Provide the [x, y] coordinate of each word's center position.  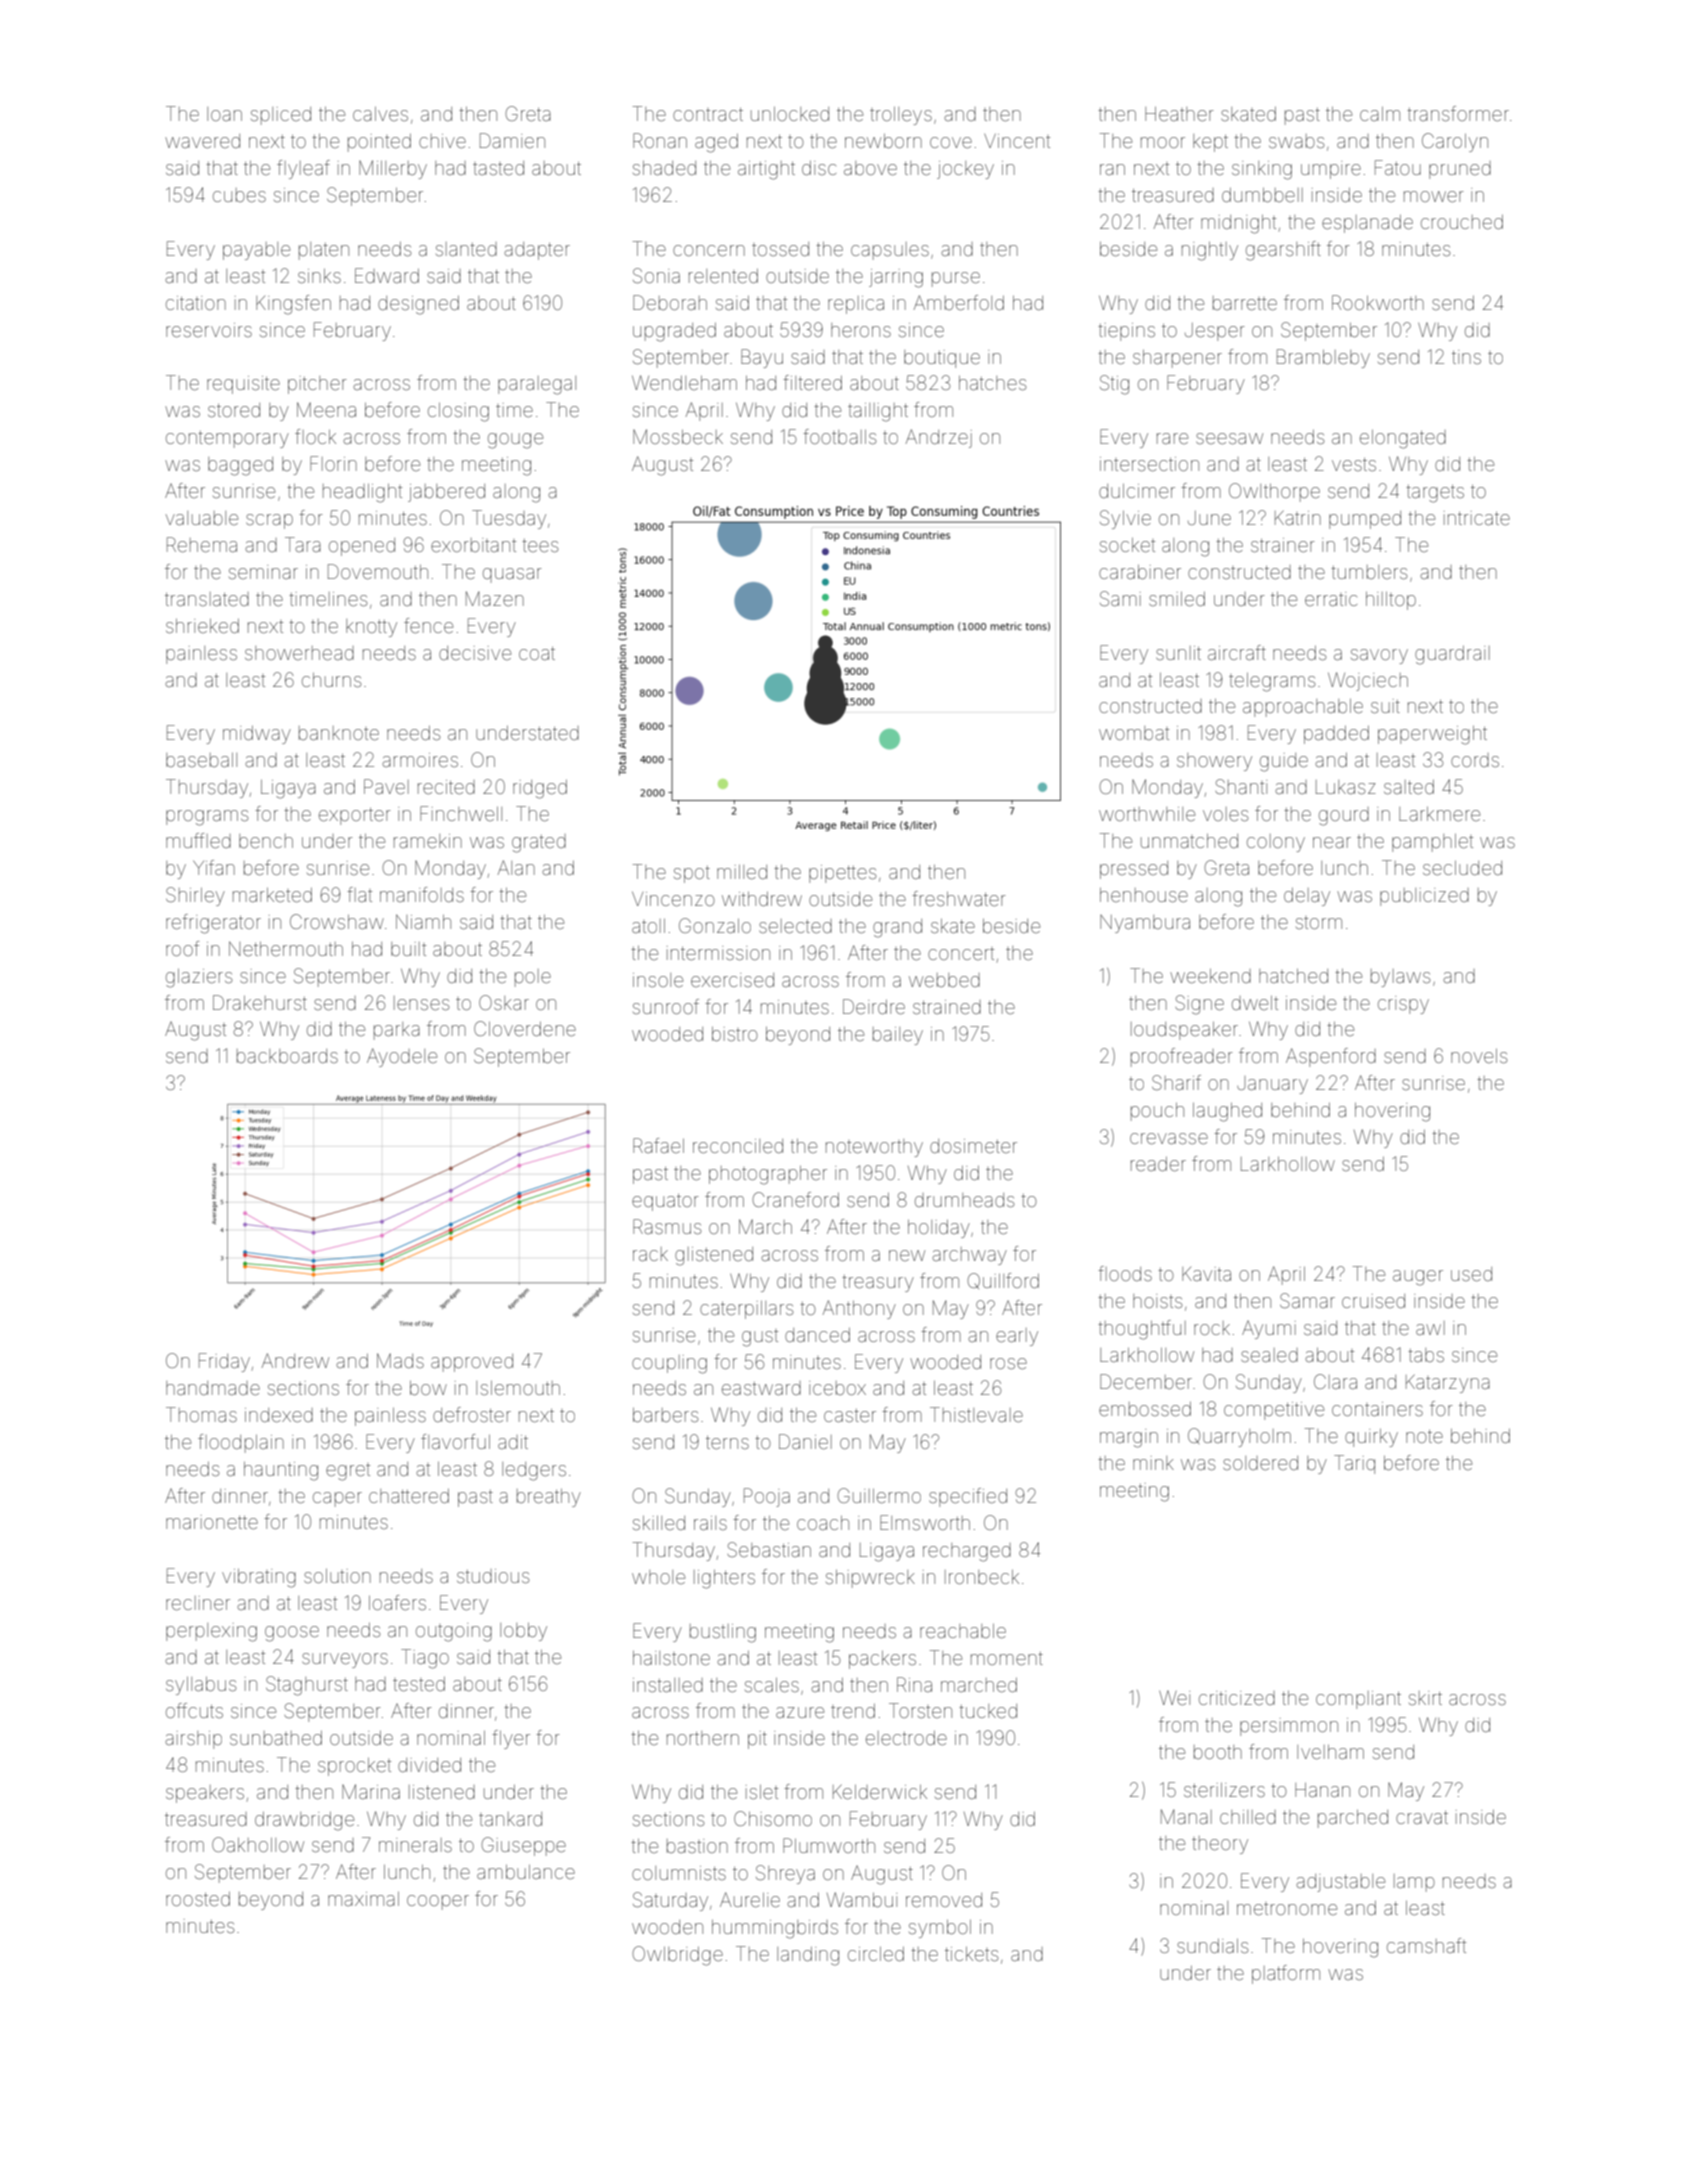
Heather [1179, 114]
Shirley [195, 896]
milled [742, 872]
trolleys [901, 116]
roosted [198, 1899]
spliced [281, 116]
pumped [1365, 520]
